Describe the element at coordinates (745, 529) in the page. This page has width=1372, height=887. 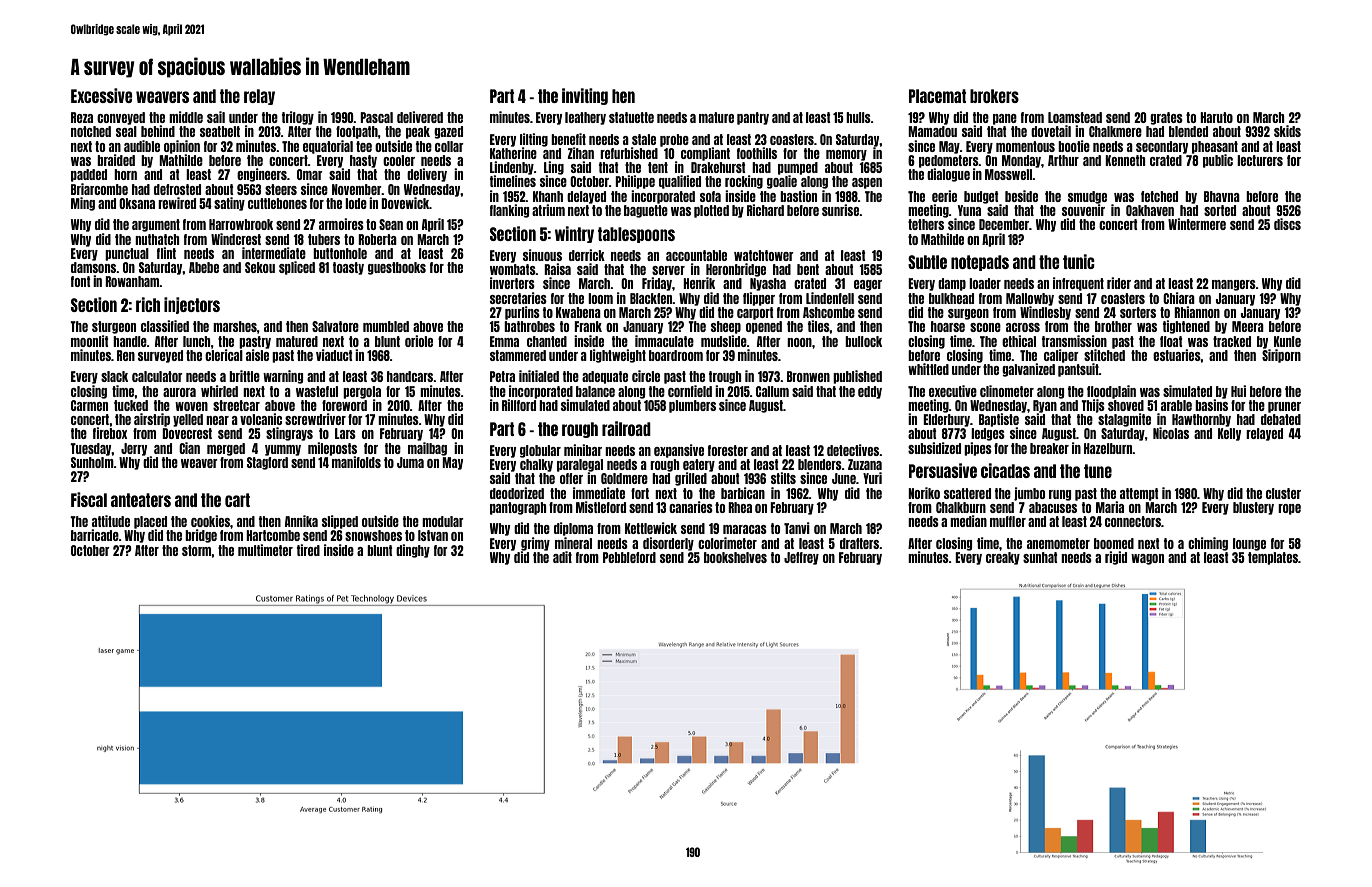
I see `maracas` at that location.
